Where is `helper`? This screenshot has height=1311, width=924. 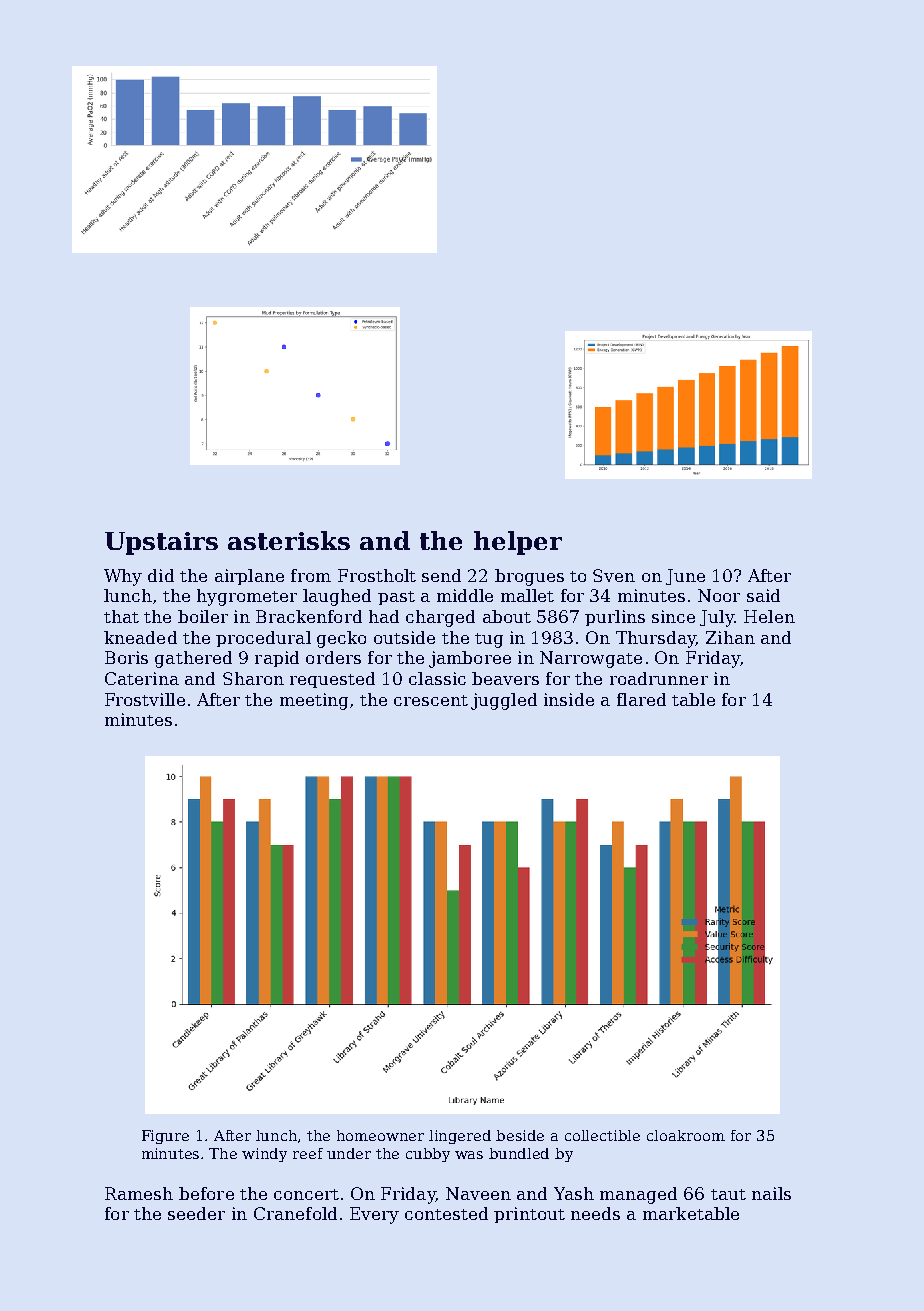 helper is located at coordinates (518, 543).
